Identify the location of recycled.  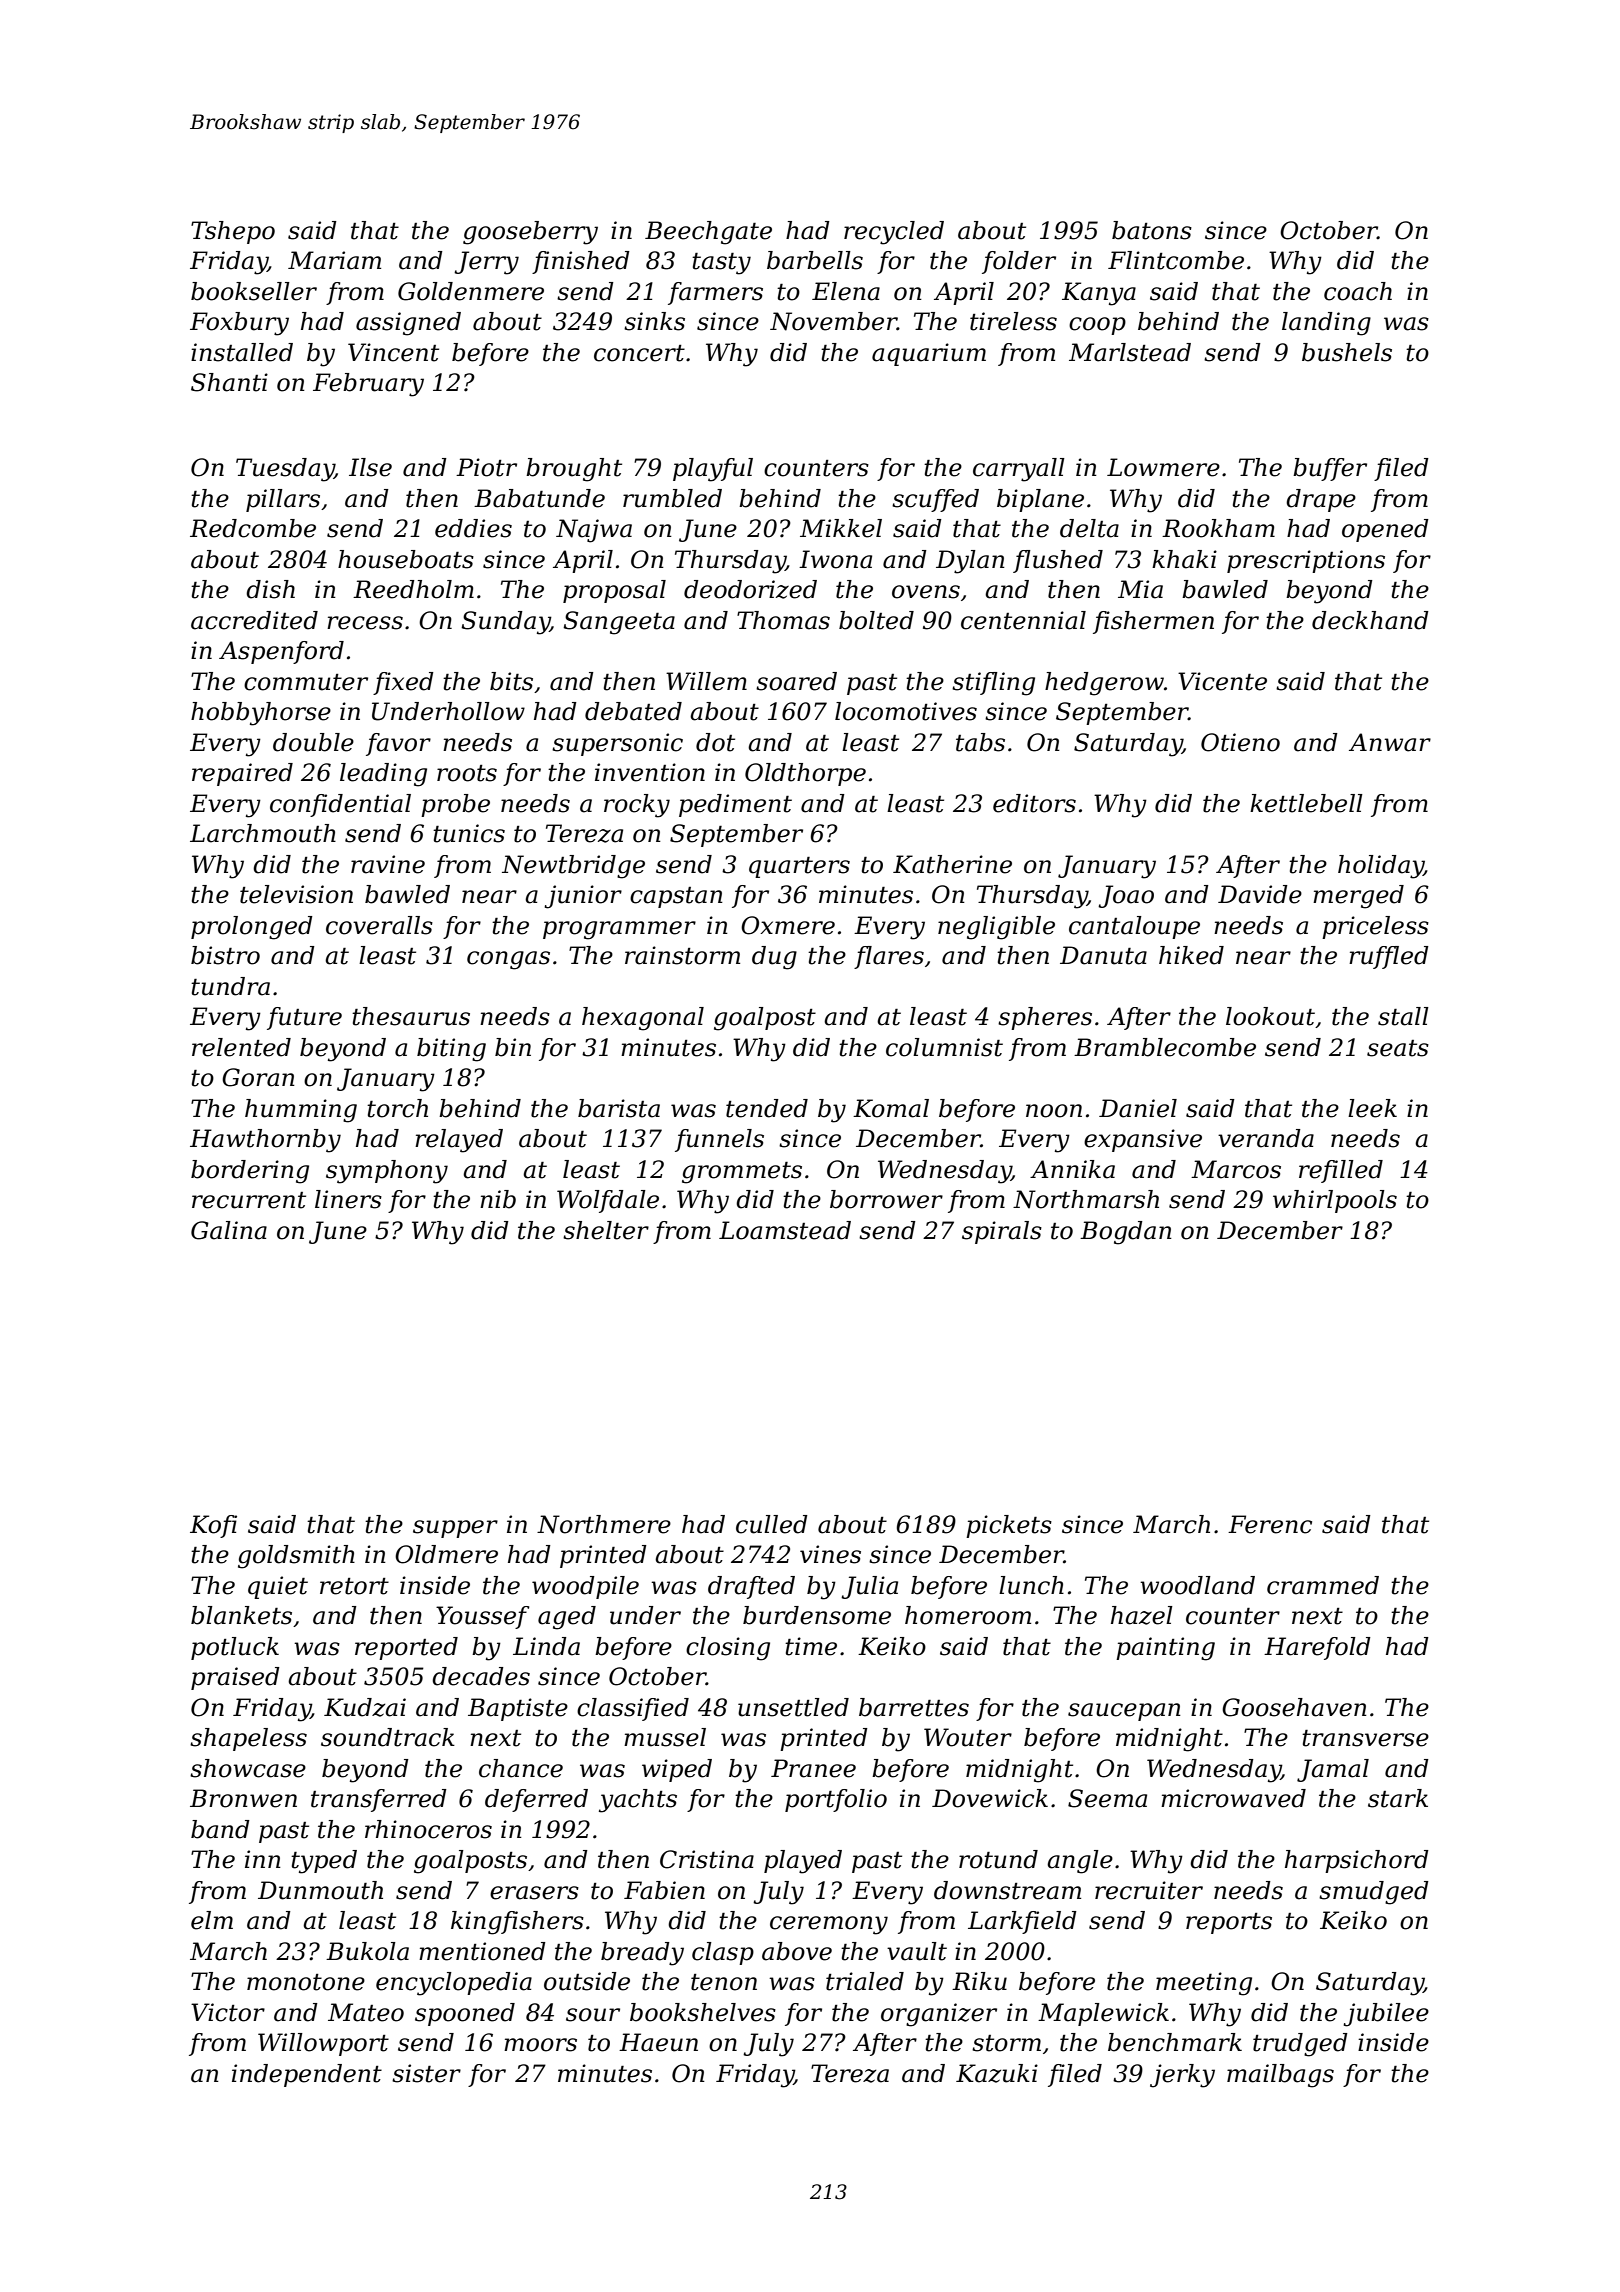
(894, 233).
